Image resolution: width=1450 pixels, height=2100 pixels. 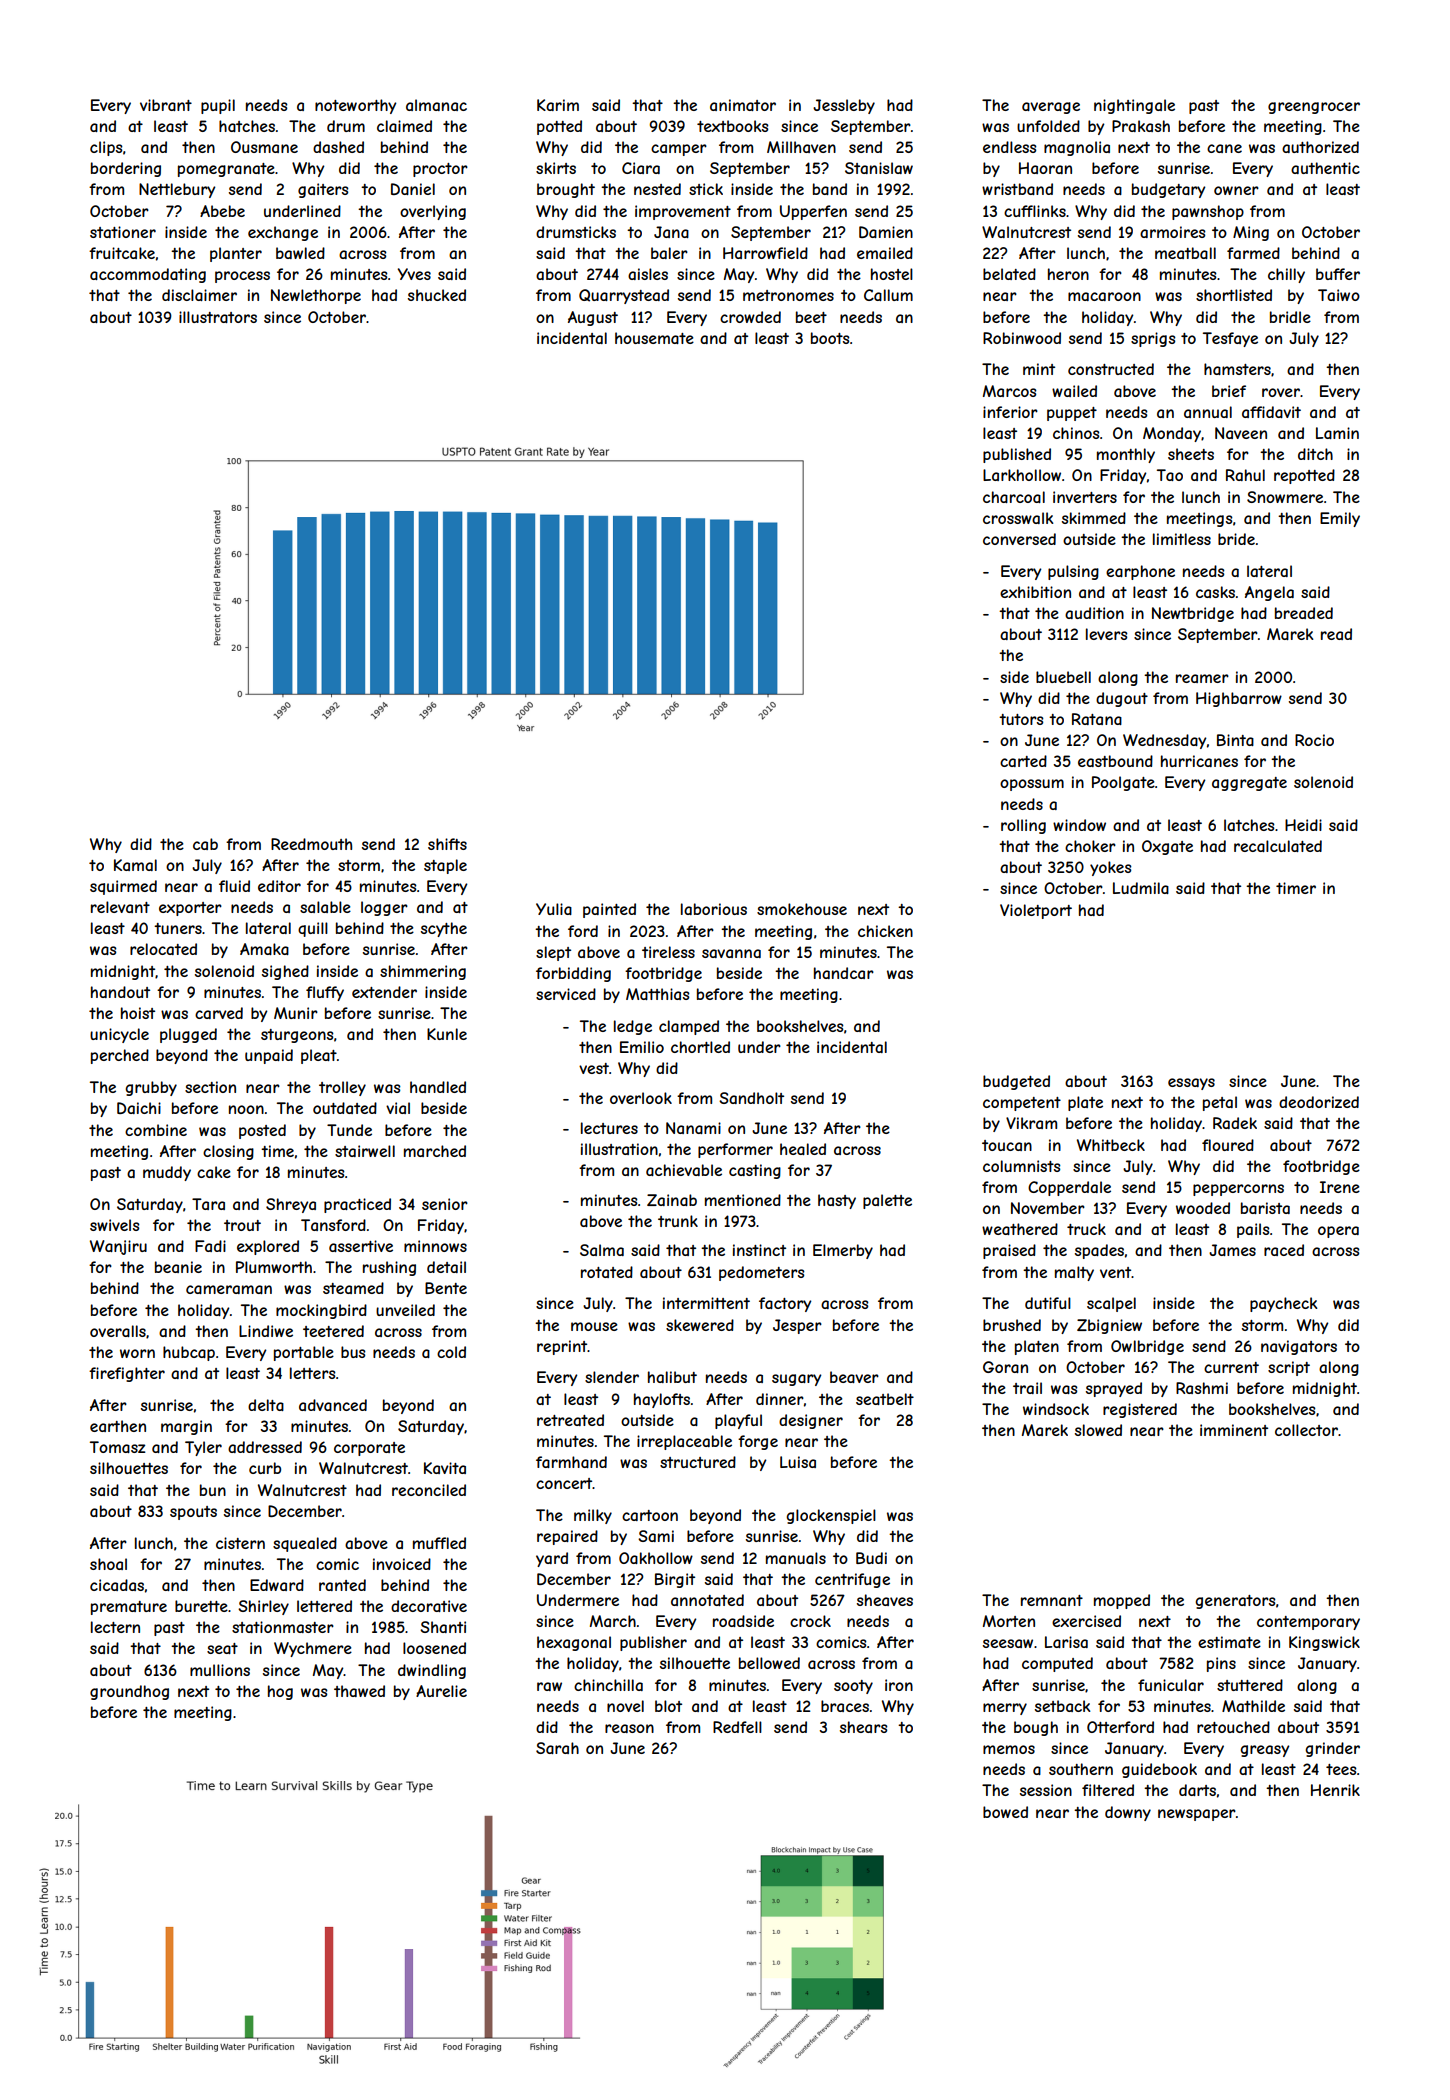 What do you see at coordinates (1319, 1102) in the screenshot?
I see `deodorized` at bounding box center [1319, 1102].
